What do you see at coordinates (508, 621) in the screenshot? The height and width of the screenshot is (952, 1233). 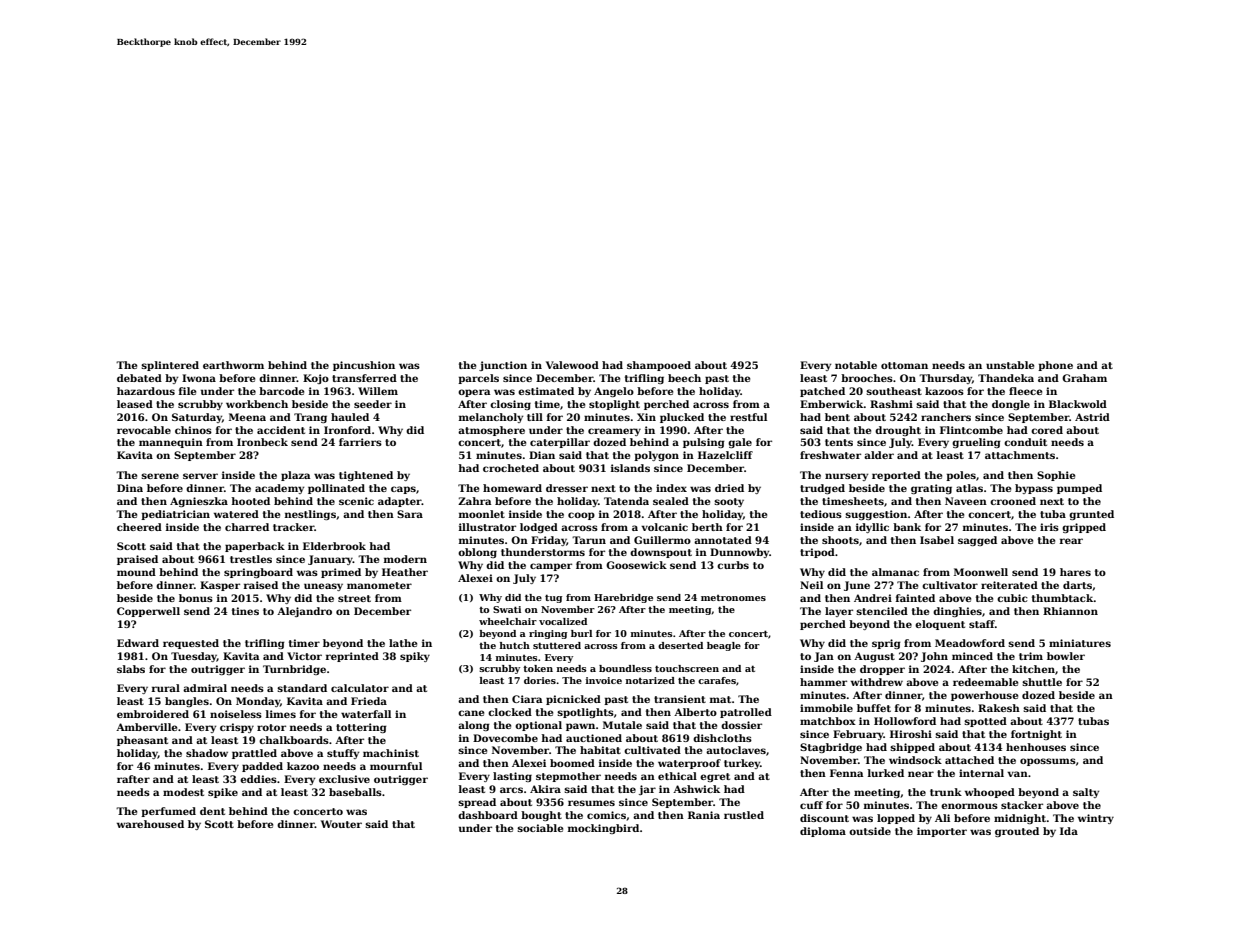 I see `wheelchair` at bounding box center [508, 621].
